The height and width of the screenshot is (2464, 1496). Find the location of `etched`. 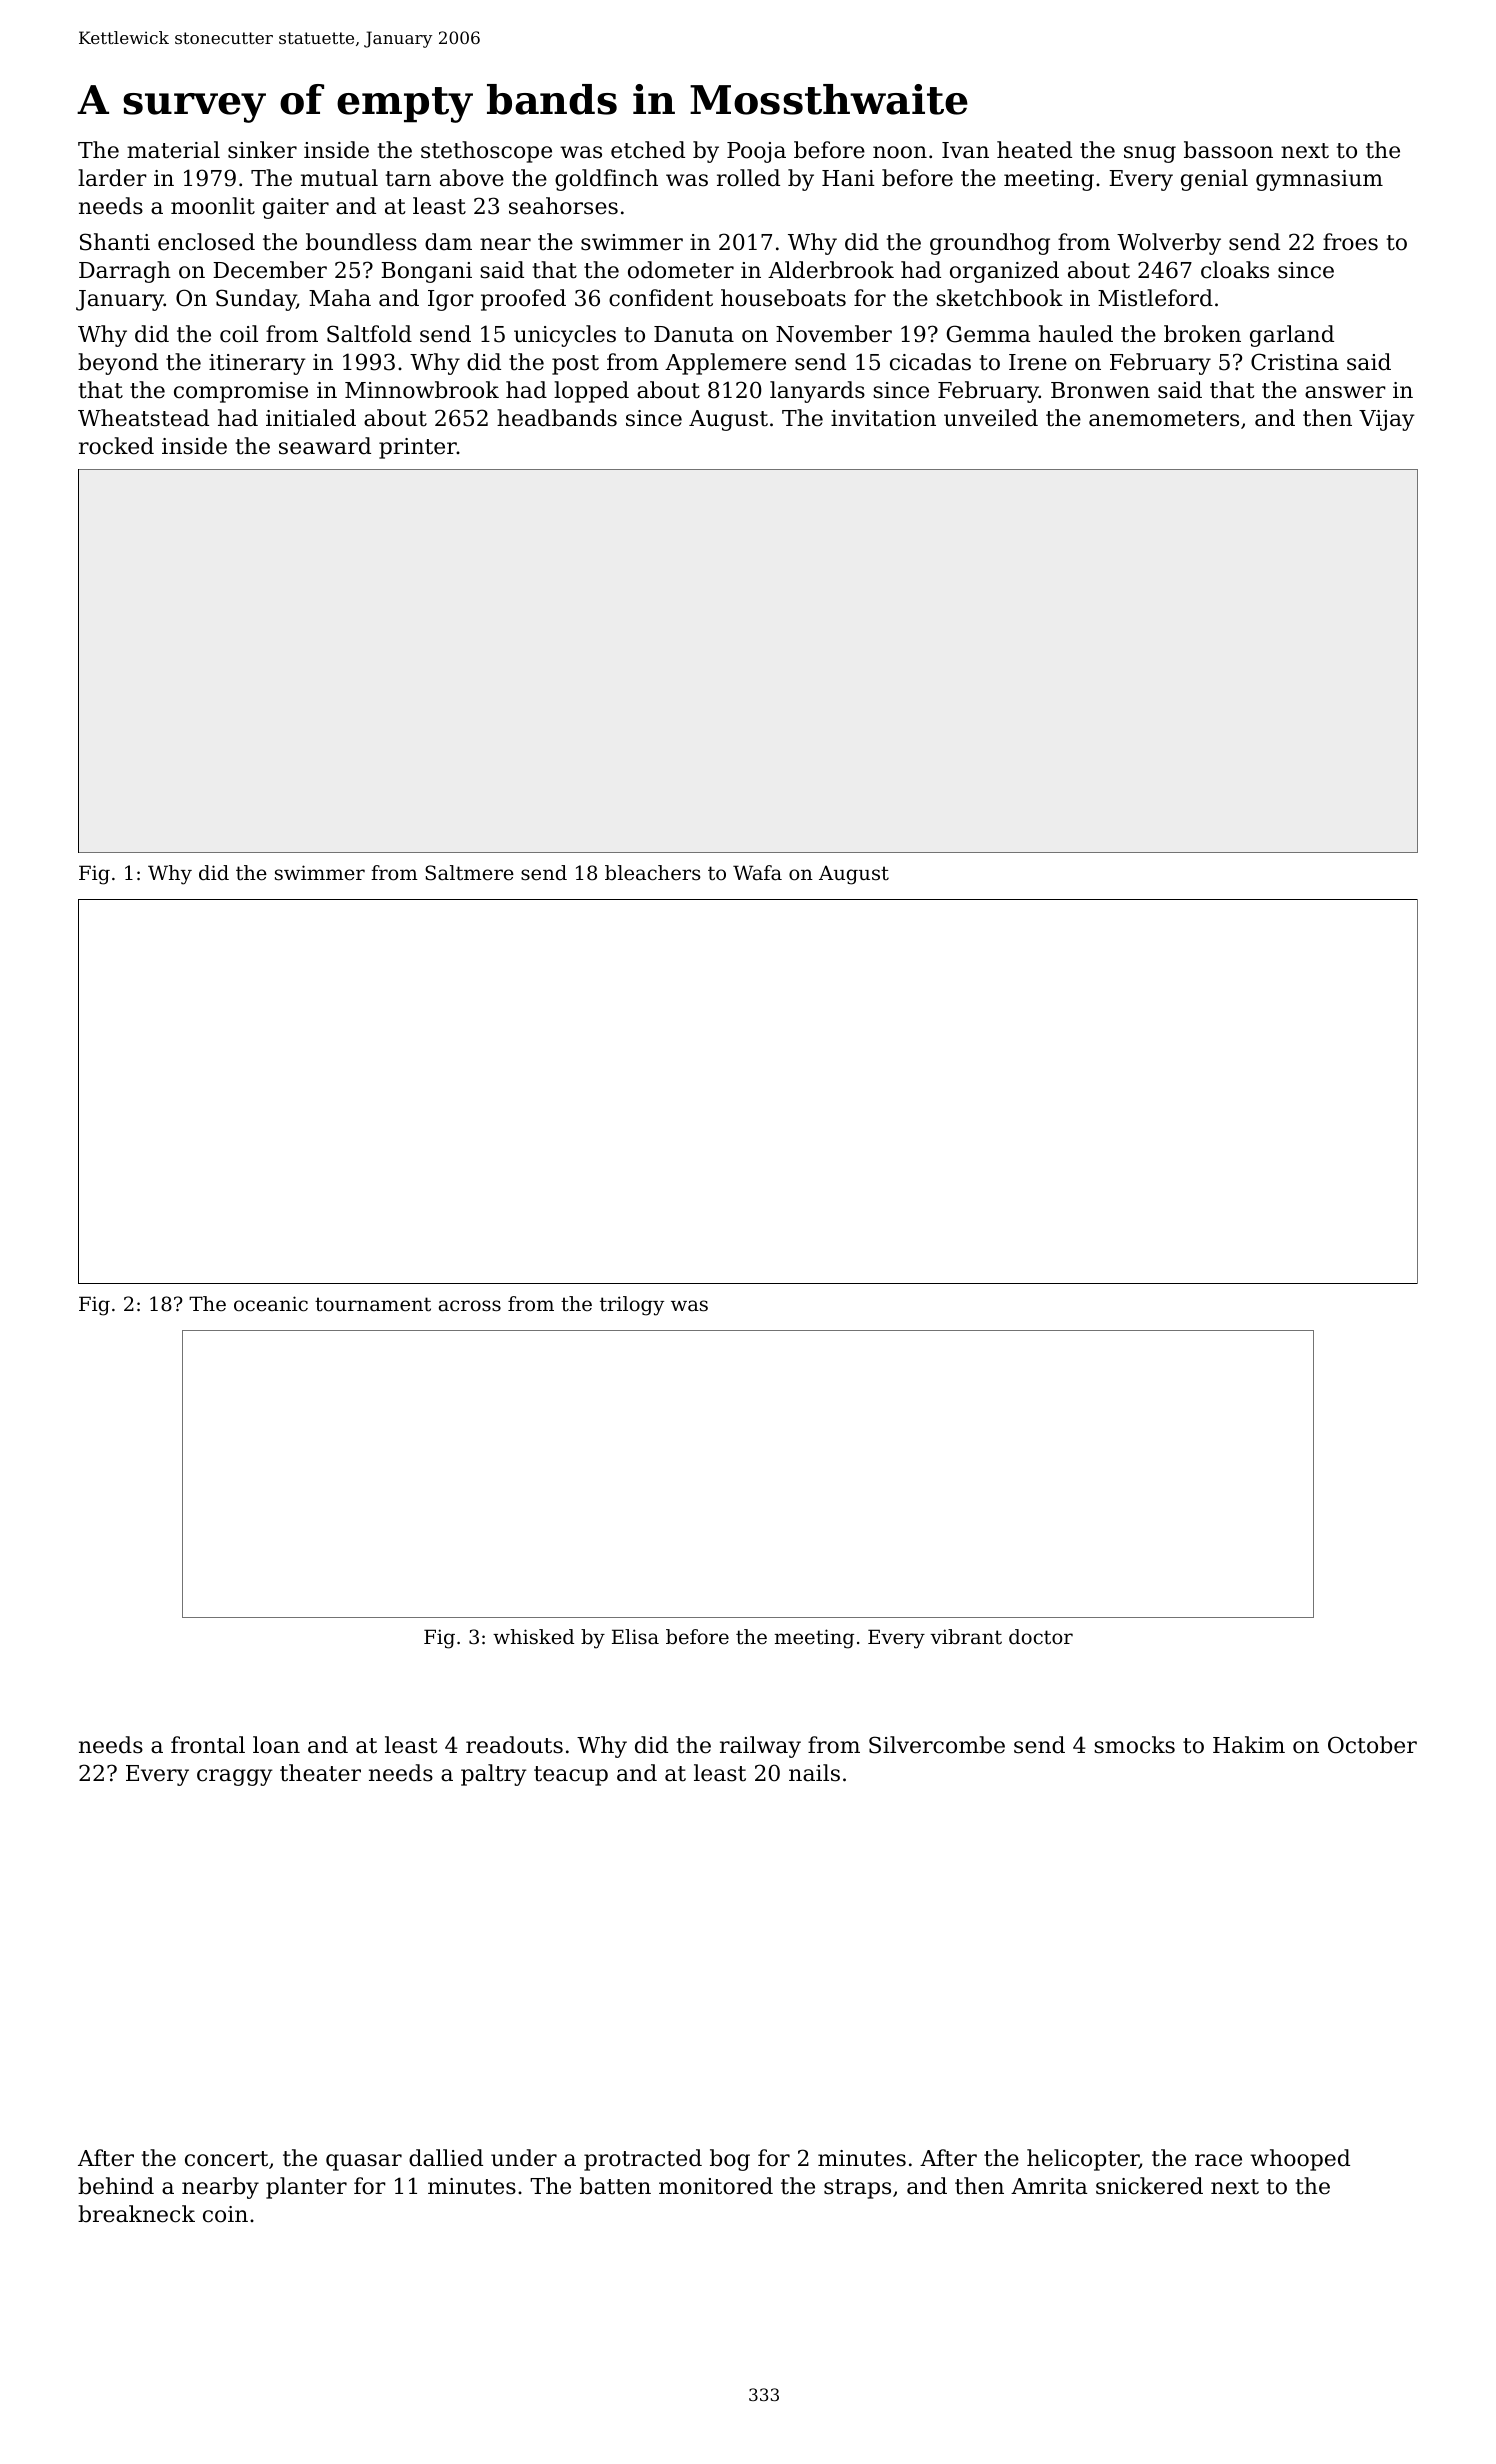

etched is located at coordinates (648, 150).
